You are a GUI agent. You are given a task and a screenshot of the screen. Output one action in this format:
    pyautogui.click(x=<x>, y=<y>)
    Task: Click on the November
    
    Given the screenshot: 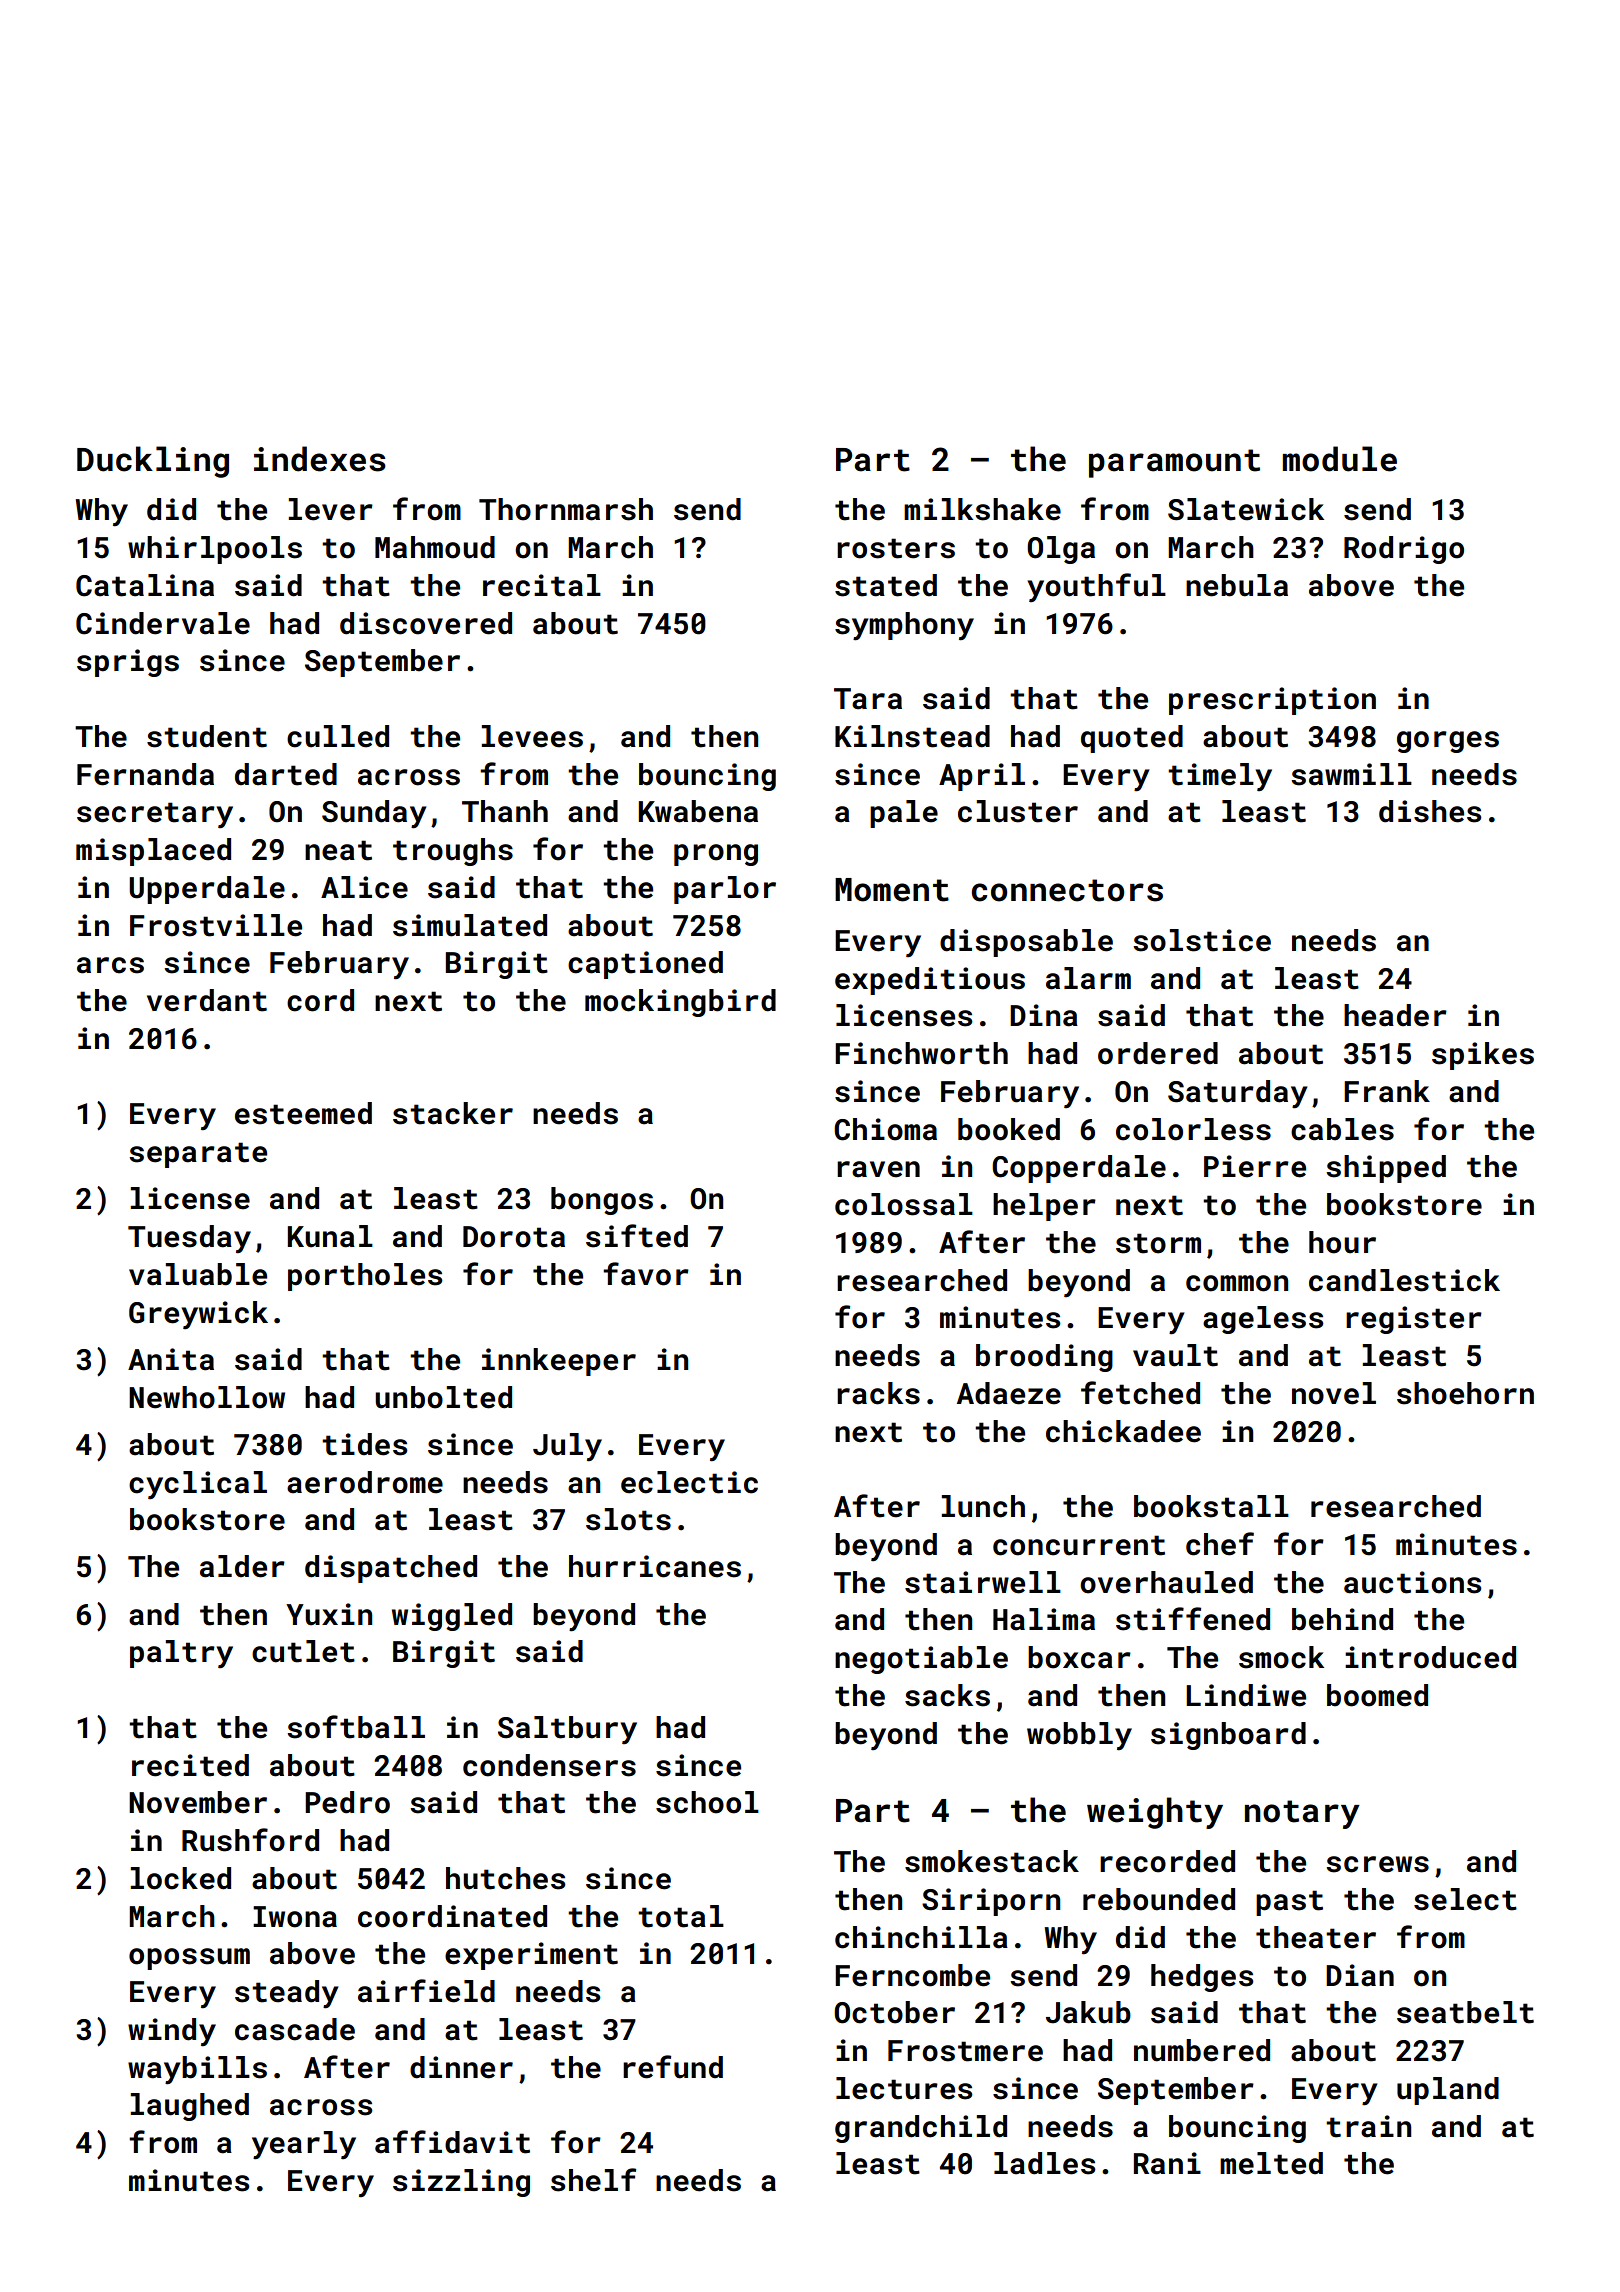 What is the action you would take?
    pyautogui.click(x=198, y=1802)
